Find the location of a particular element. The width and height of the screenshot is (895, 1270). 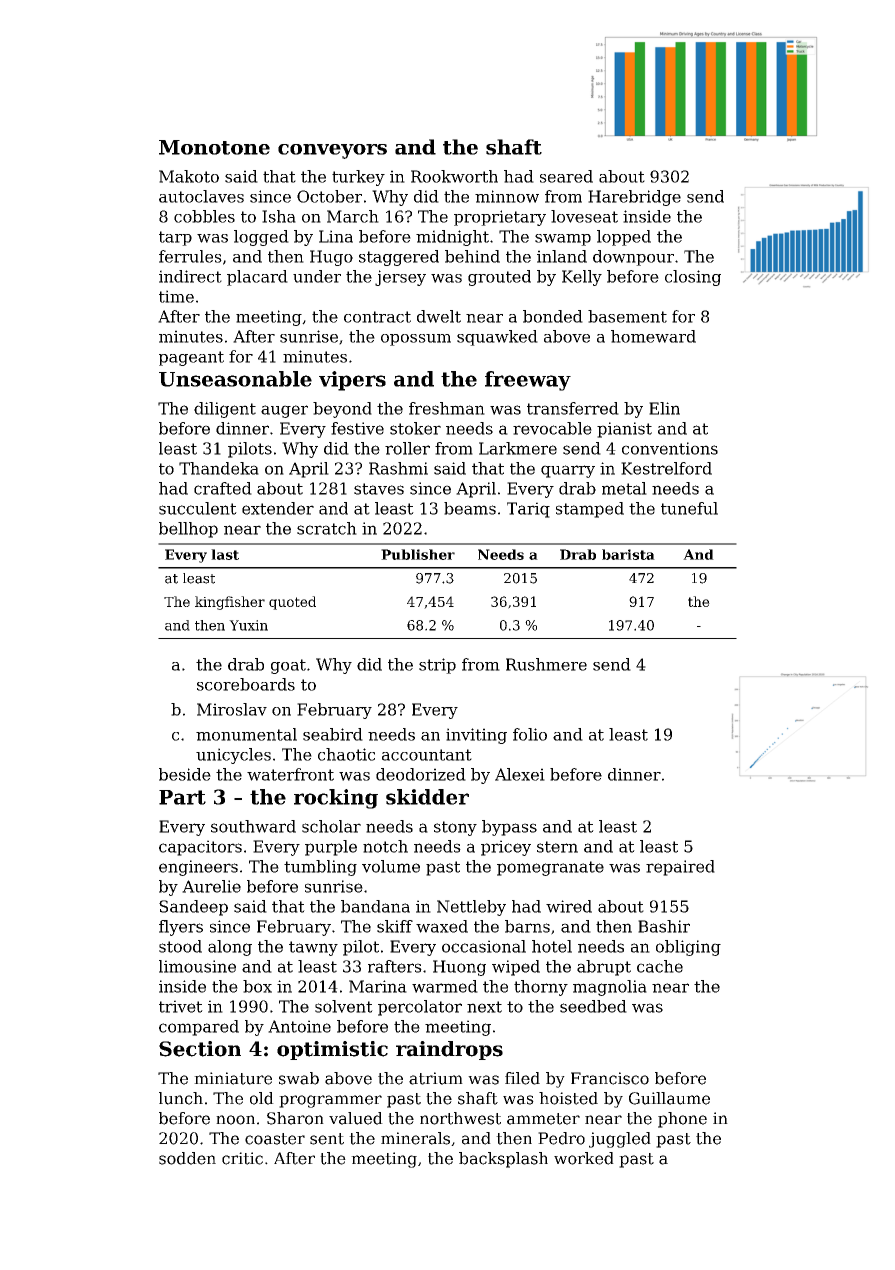

staggered is located at coordinates (399, 258).
